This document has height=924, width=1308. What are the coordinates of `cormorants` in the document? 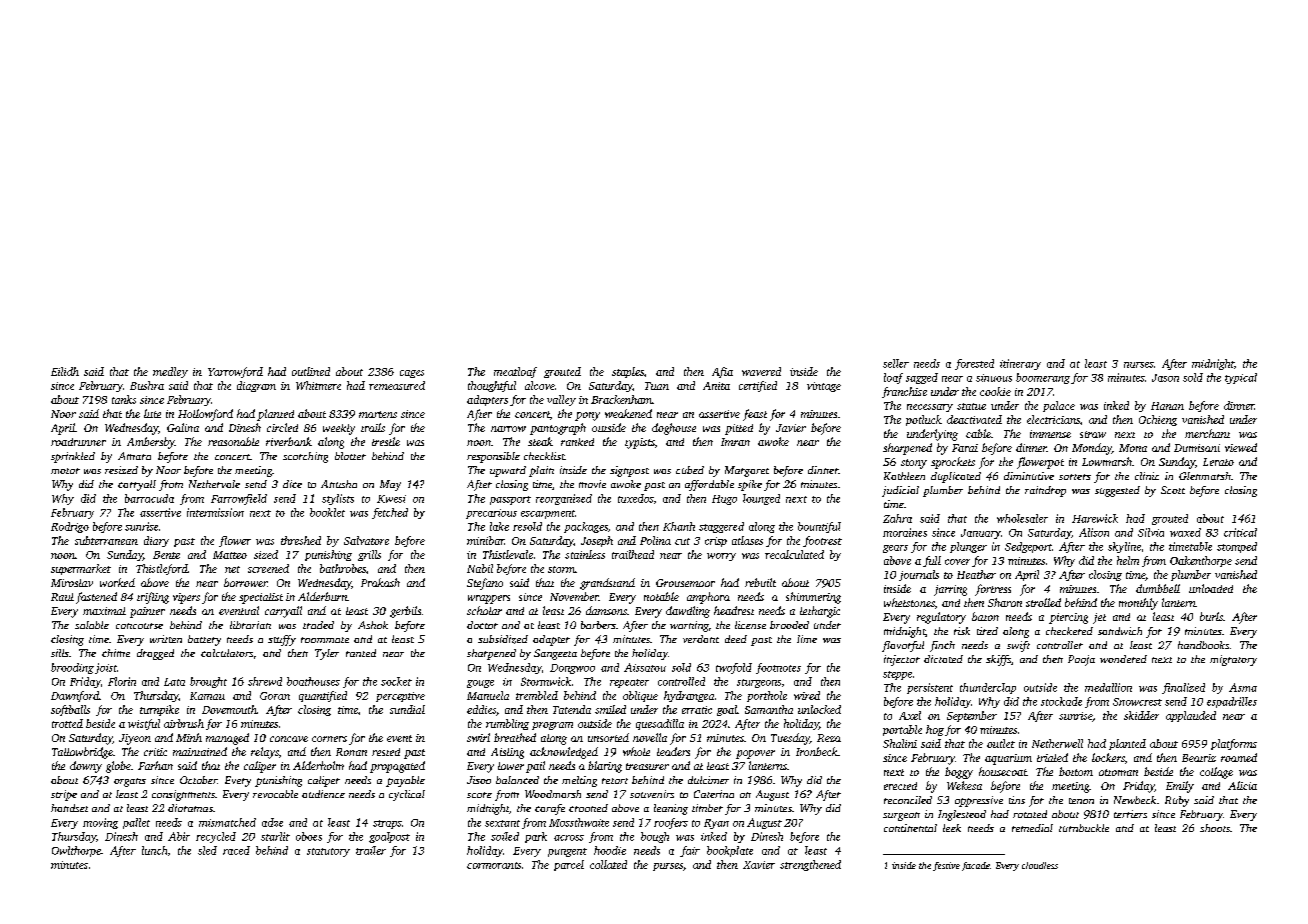 It's located at (494, 865).
